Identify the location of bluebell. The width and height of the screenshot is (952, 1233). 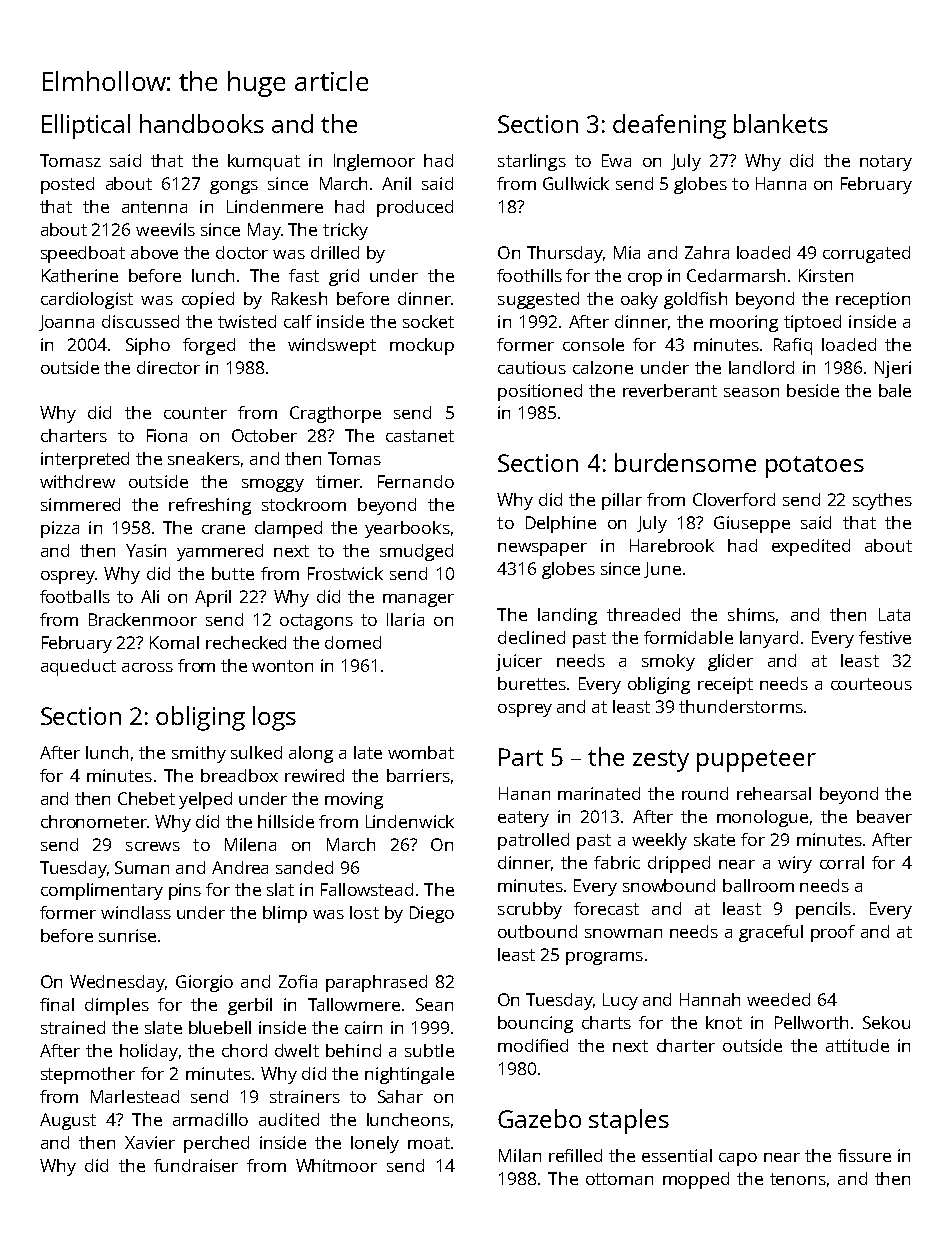
(220, 1027).
